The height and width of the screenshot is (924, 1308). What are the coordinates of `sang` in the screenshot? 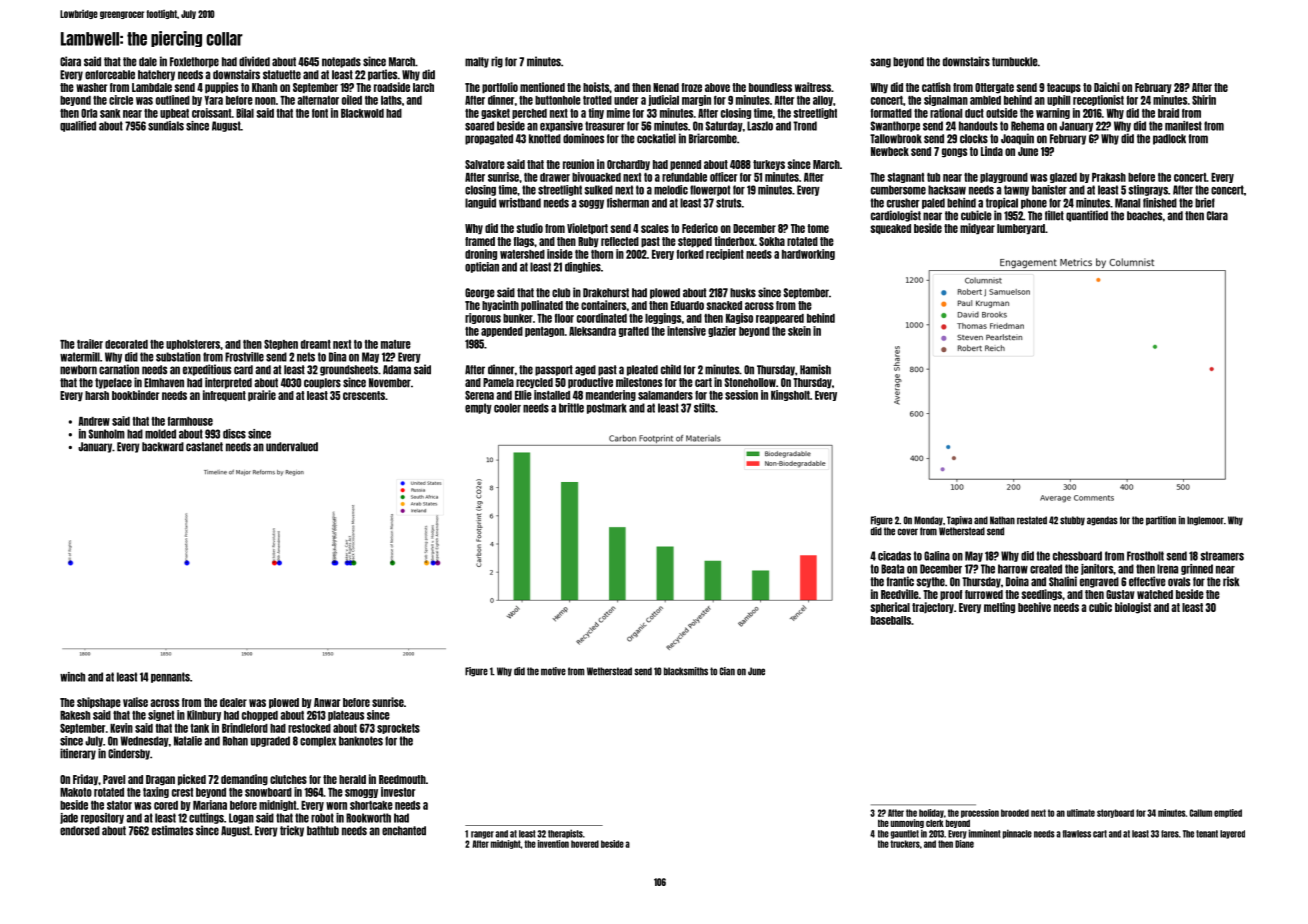 It's located at (881, 63).
